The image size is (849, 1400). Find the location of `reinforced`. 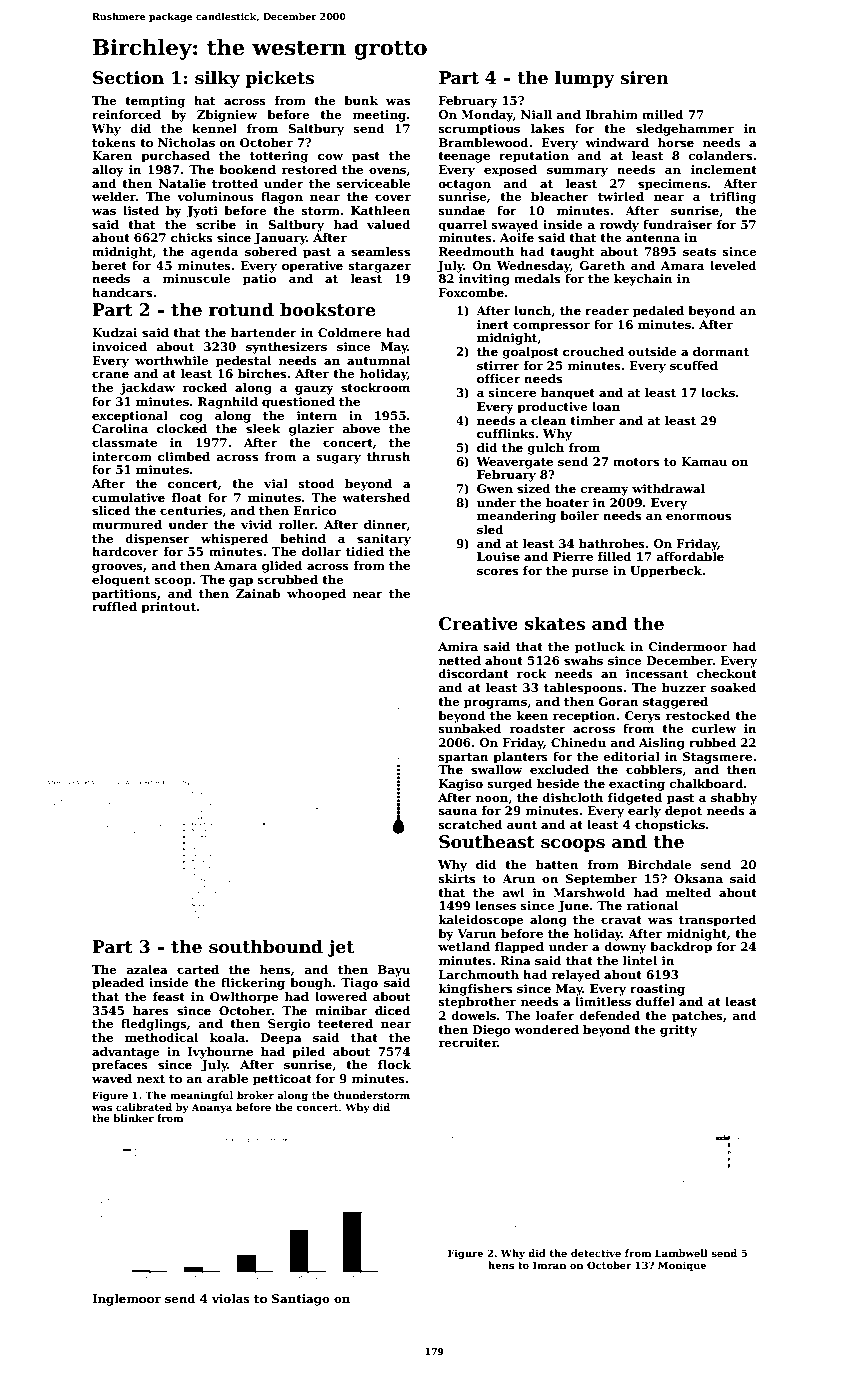

reinforced is located at coordinates (126, 114).
